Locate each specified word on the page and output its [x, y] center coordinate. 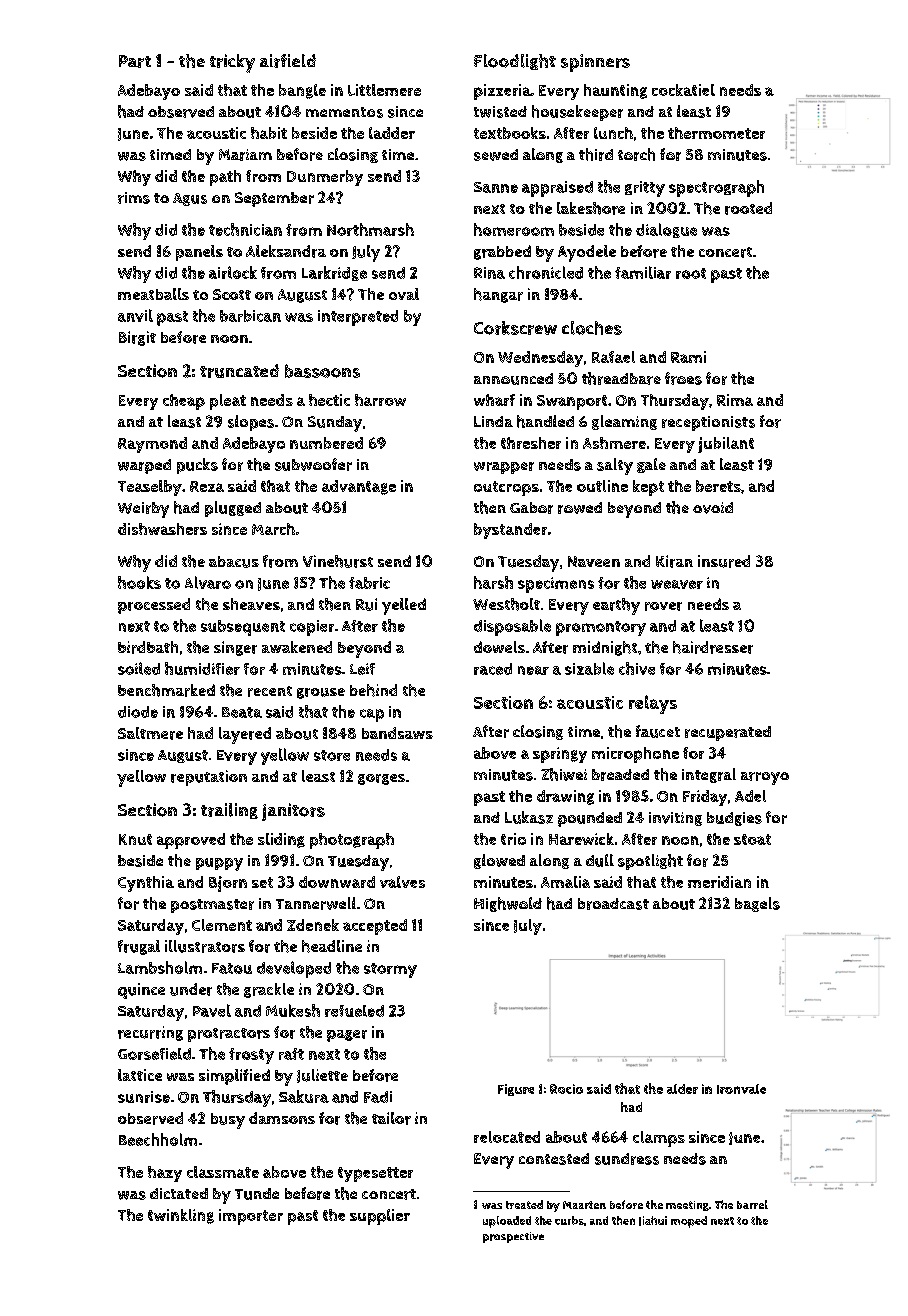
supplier [380, 1217]
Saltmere [150, 733]
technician [245, 229]
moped [689, 1222]
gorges [381, 779]
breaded [620, 775]
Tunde [257, 1194]
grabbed [502, 252]
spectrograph [716, 188]
